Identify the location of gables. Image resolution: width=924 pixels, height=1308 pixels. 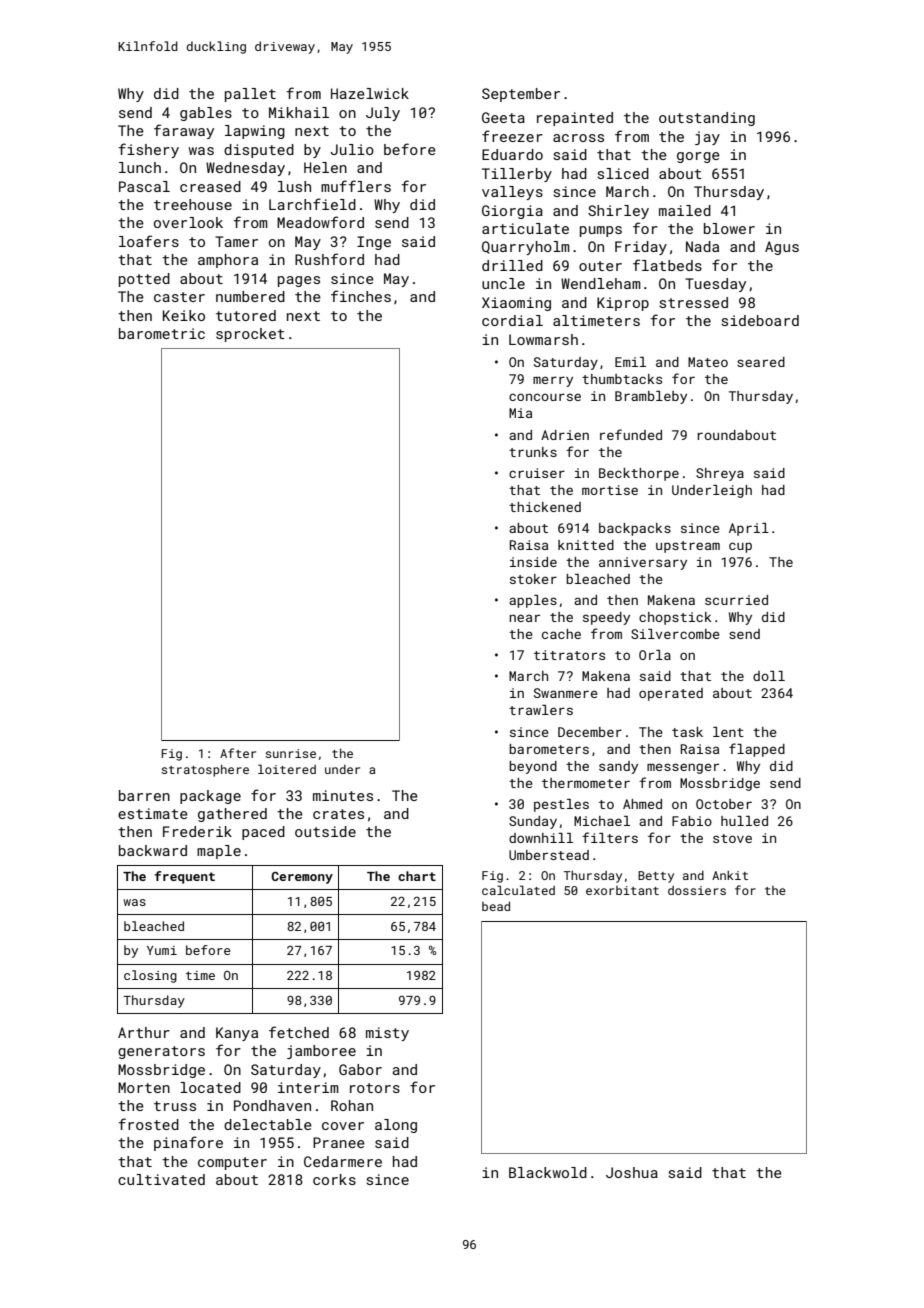
(206, 114).
